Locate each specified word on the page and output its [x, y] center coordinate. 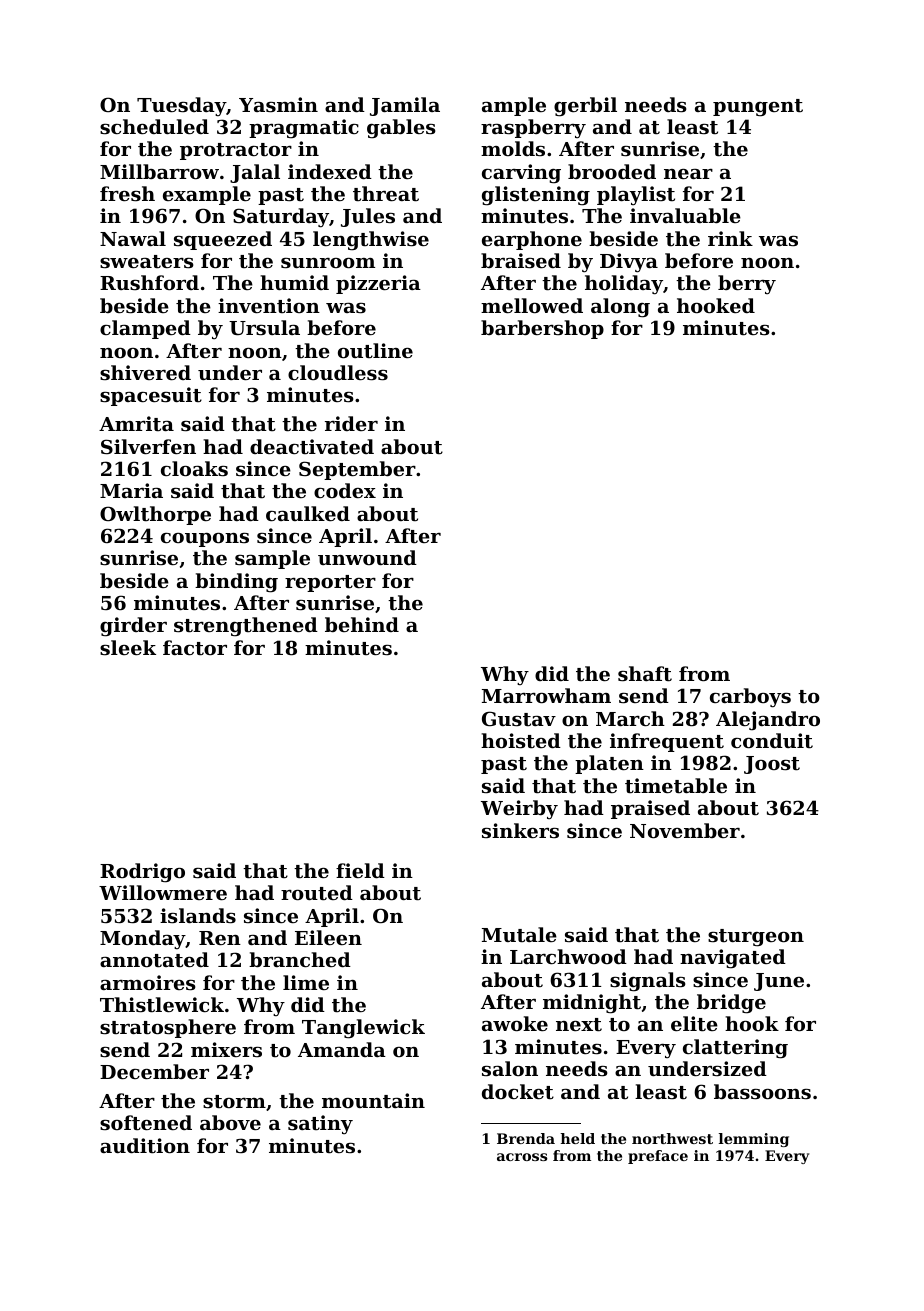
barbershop [542, 329]
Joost [772, 765]
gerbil [585, 107]
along [620, 308]
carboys [750, 698]
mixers [226, 1049]
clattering [735, 1049]
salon [510, 1068]
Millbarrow [159, 171]
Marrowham [546, 695]
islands [198, 916]
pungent [758, 108]
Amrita [136, 423]
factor [195, 648]
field [360, 870]
